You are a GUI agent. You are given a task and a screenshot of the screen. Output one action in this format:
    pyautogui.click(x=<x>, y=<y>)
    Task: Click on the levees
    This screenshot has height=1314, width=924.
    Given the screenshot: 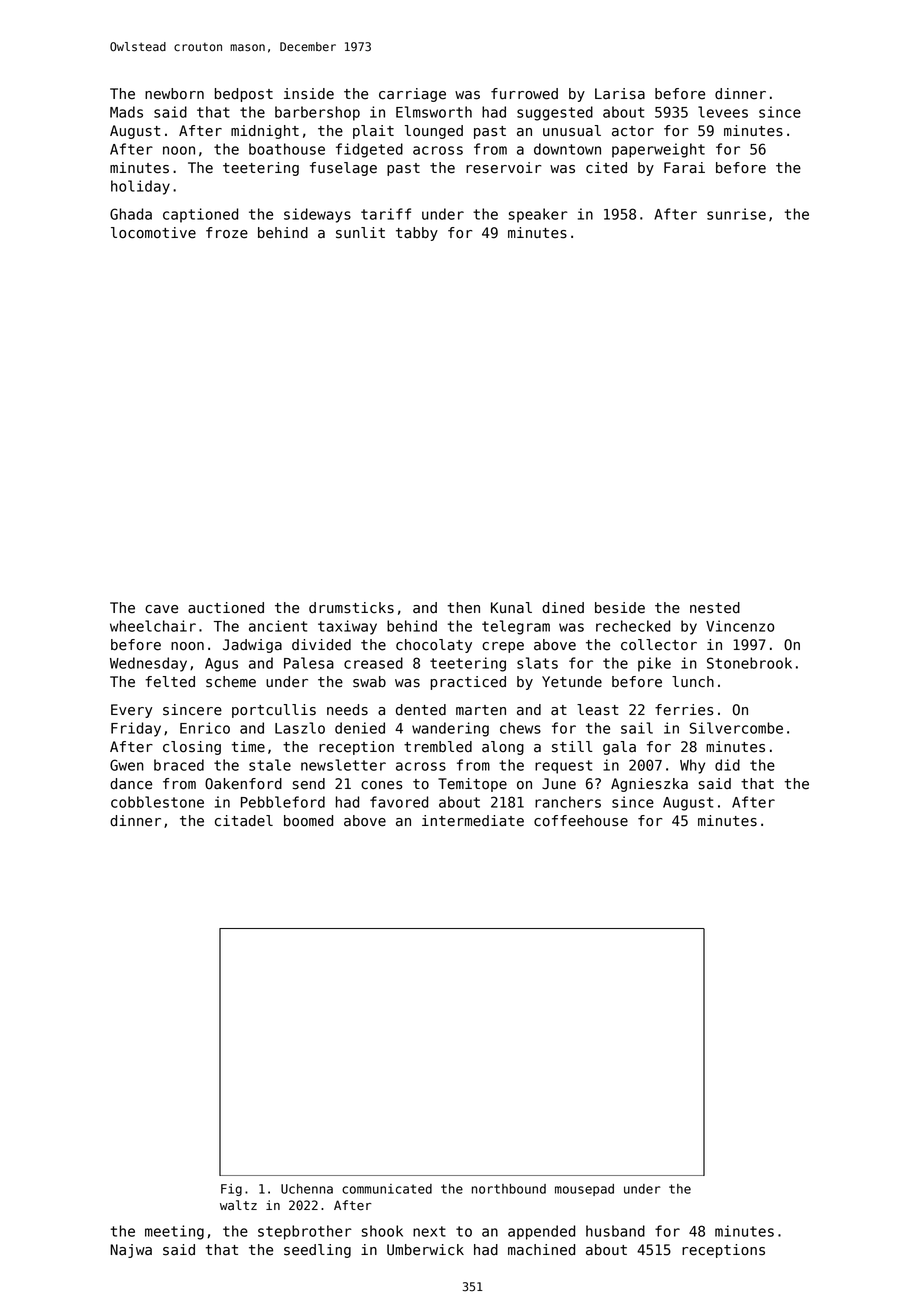 What is the action you would take?
    pyautogui.click(x=723, y=112)
